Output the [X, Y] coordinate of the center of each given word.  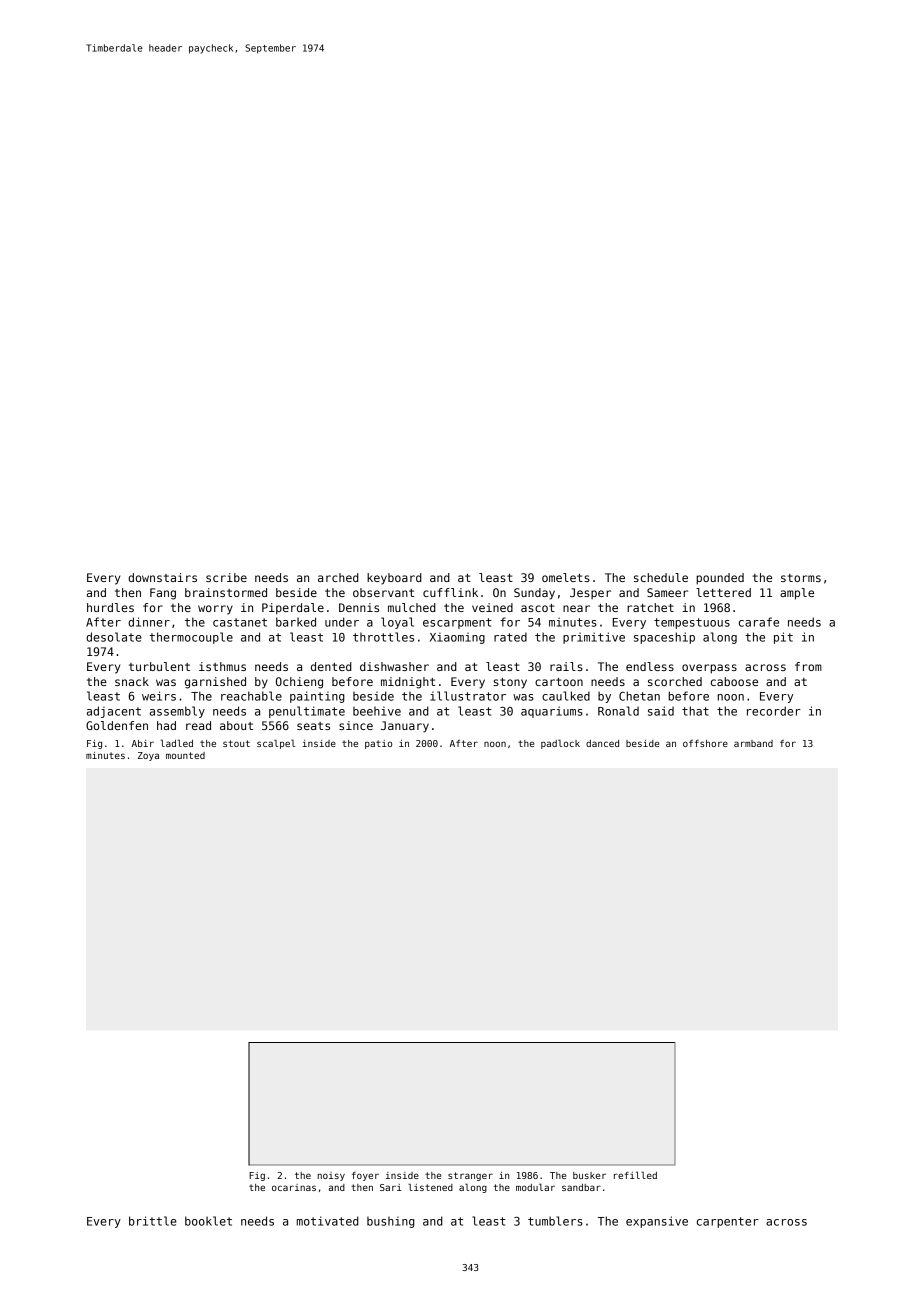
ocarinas [294, 1187]
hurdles [110, 607]
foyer [365, 1176]
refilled [635, 1175]
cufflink [450, 592]
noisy [331, 1176]
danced [602, 743]
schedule [661, 577]
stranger [470, 1176]
